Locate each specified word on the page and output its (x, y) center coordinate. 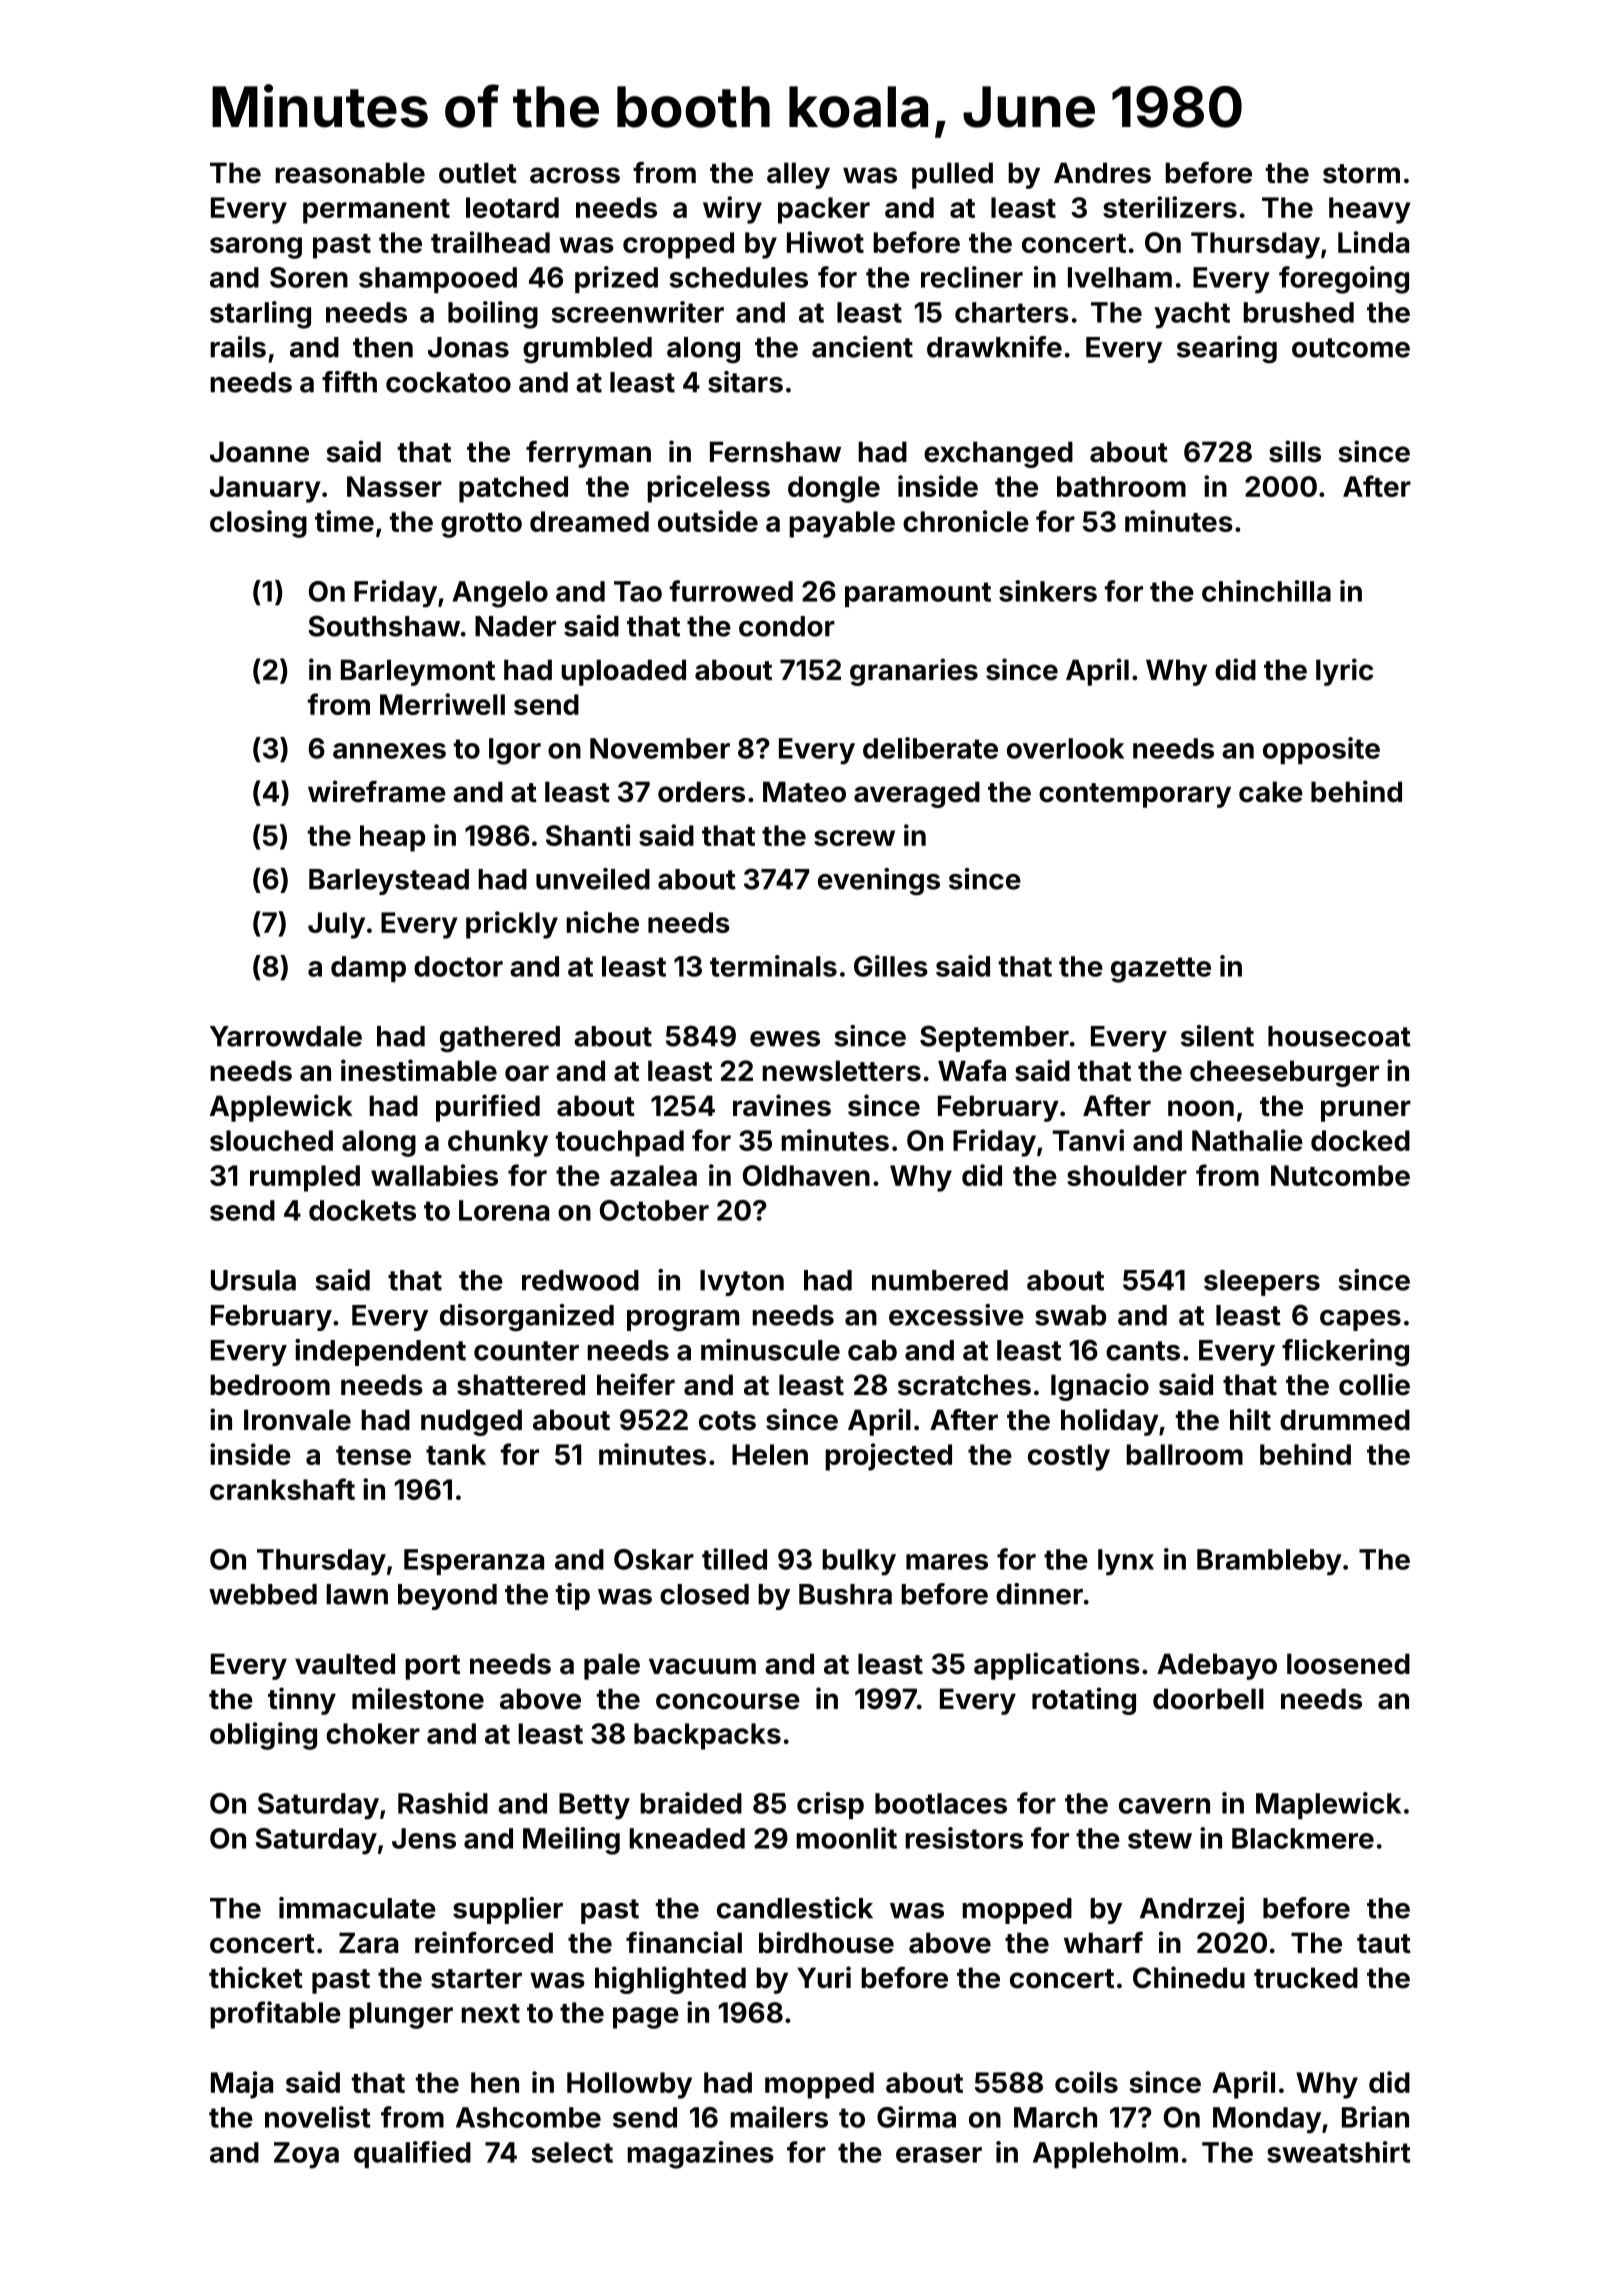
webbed (263, 1594)
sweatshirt (1339, 2152)
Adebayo (1217, 1666)
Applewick (281, 1108)
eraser (939, 2155)
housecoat (1339, 1036)
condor (787, 626)
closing (258, 524)
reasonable (350, 173)
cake (1271, 792)
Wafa (972, 1071)
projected (888, 1457)
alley (798, 175)
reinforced (484, 1942)
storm (1361, 174)
